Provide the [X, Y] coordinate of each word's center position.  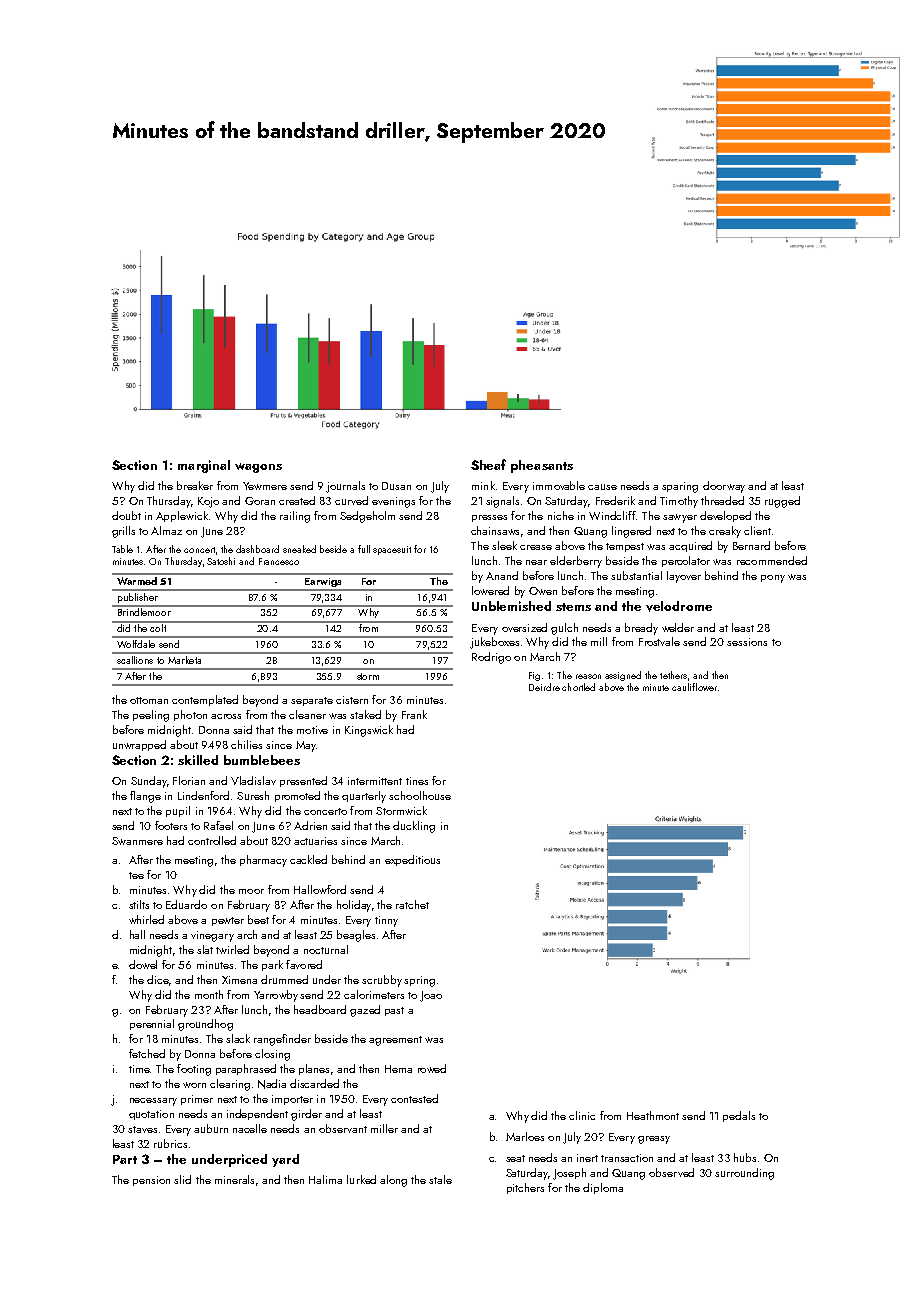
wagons [258, 468]
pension [151, 1181]
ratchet [412, 904]
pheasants [542, 466]
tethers [673, 675]
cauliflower [694, 687]
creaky [725, 532]
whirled [146, 919]
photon [190, 715]
